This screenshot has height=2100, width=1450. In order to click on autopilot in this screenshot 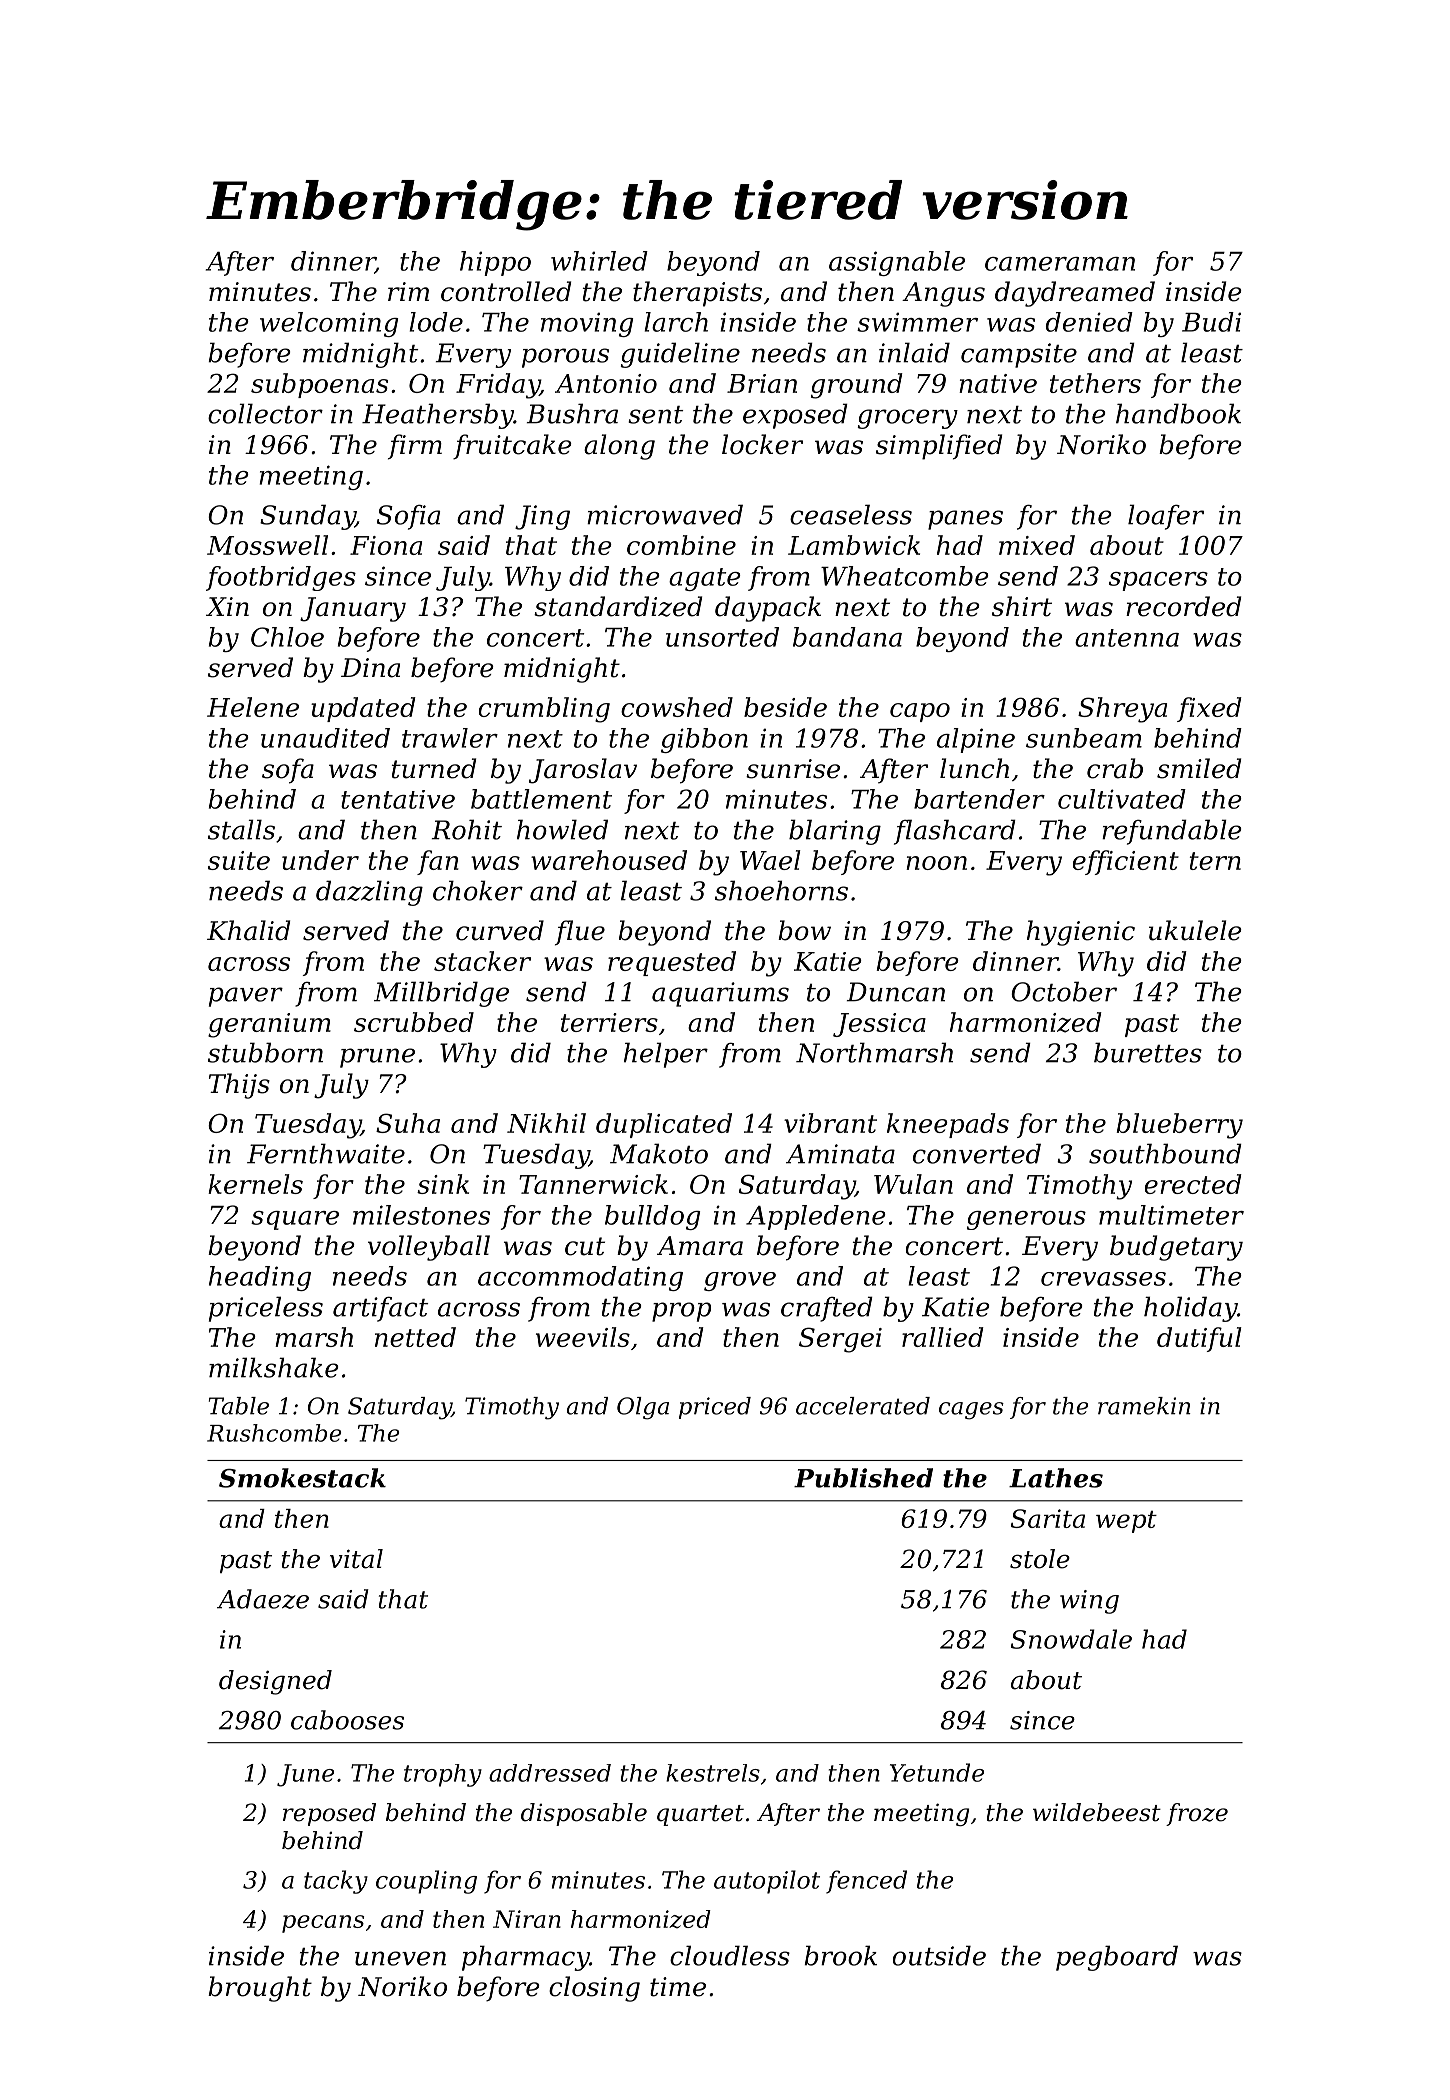, I will do `click(767, 1882)`.
